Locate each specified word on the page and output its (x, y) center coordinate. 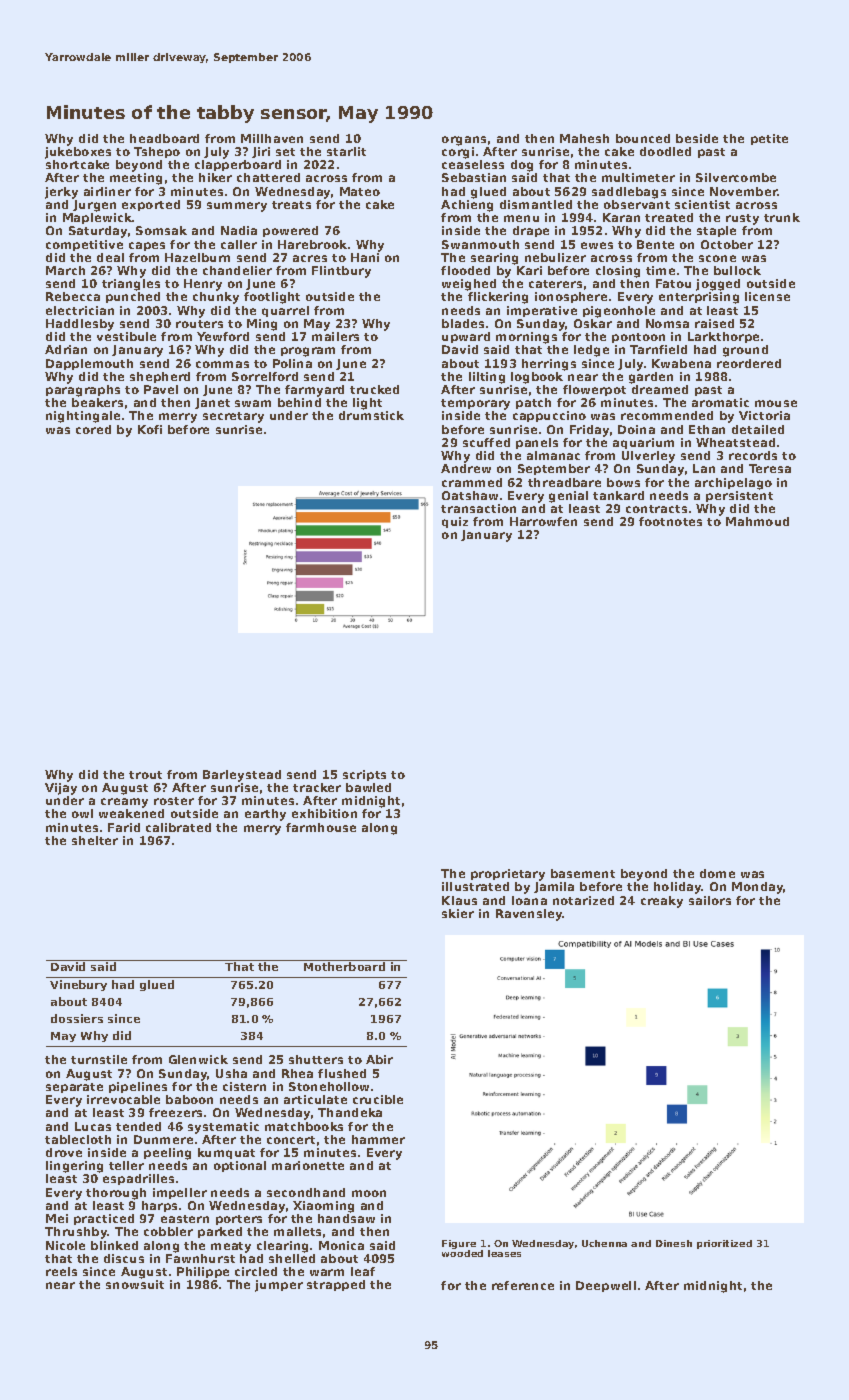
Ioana (529, 900)
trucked (374, 389)
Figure (459, 1244)
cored (93, 429)
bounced (643, 138)
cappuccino (549, 416)
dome (717, 873)
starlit (346, 151)
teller (126, 1165)
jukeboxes (78, 153)
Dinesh (674, 1243)
